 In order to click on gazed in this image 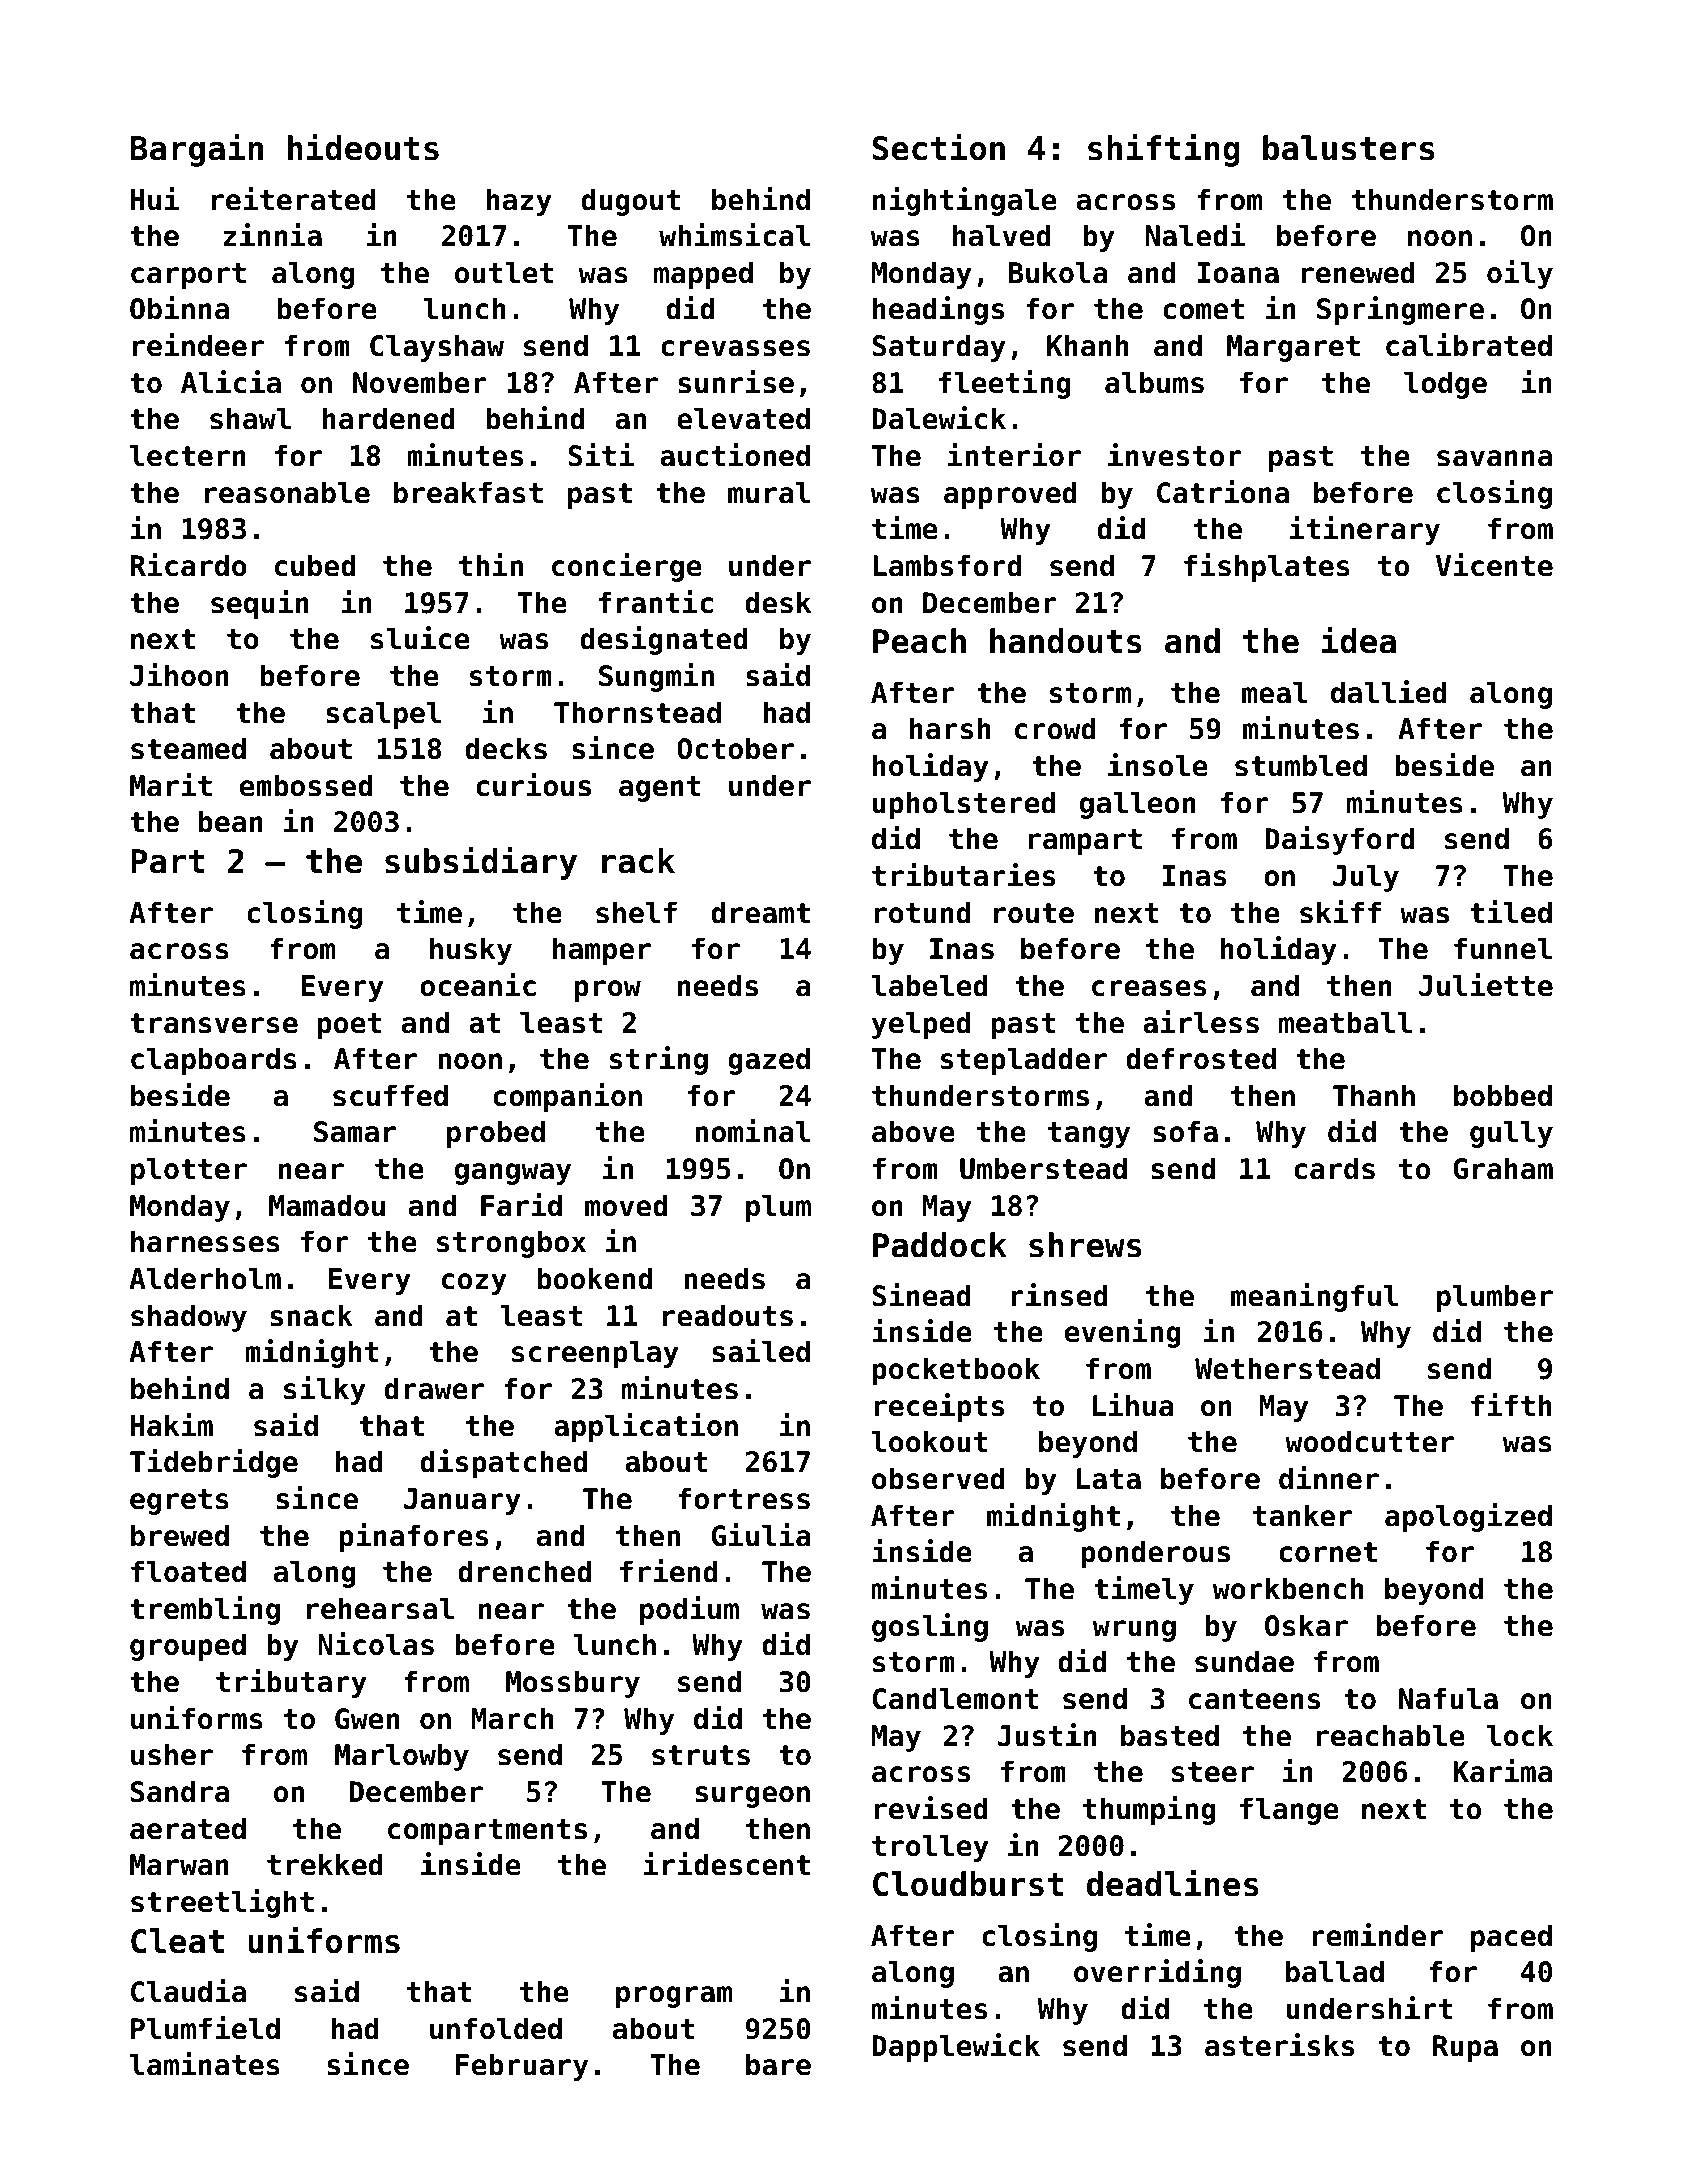, I will do `click(769, 1061)`.
